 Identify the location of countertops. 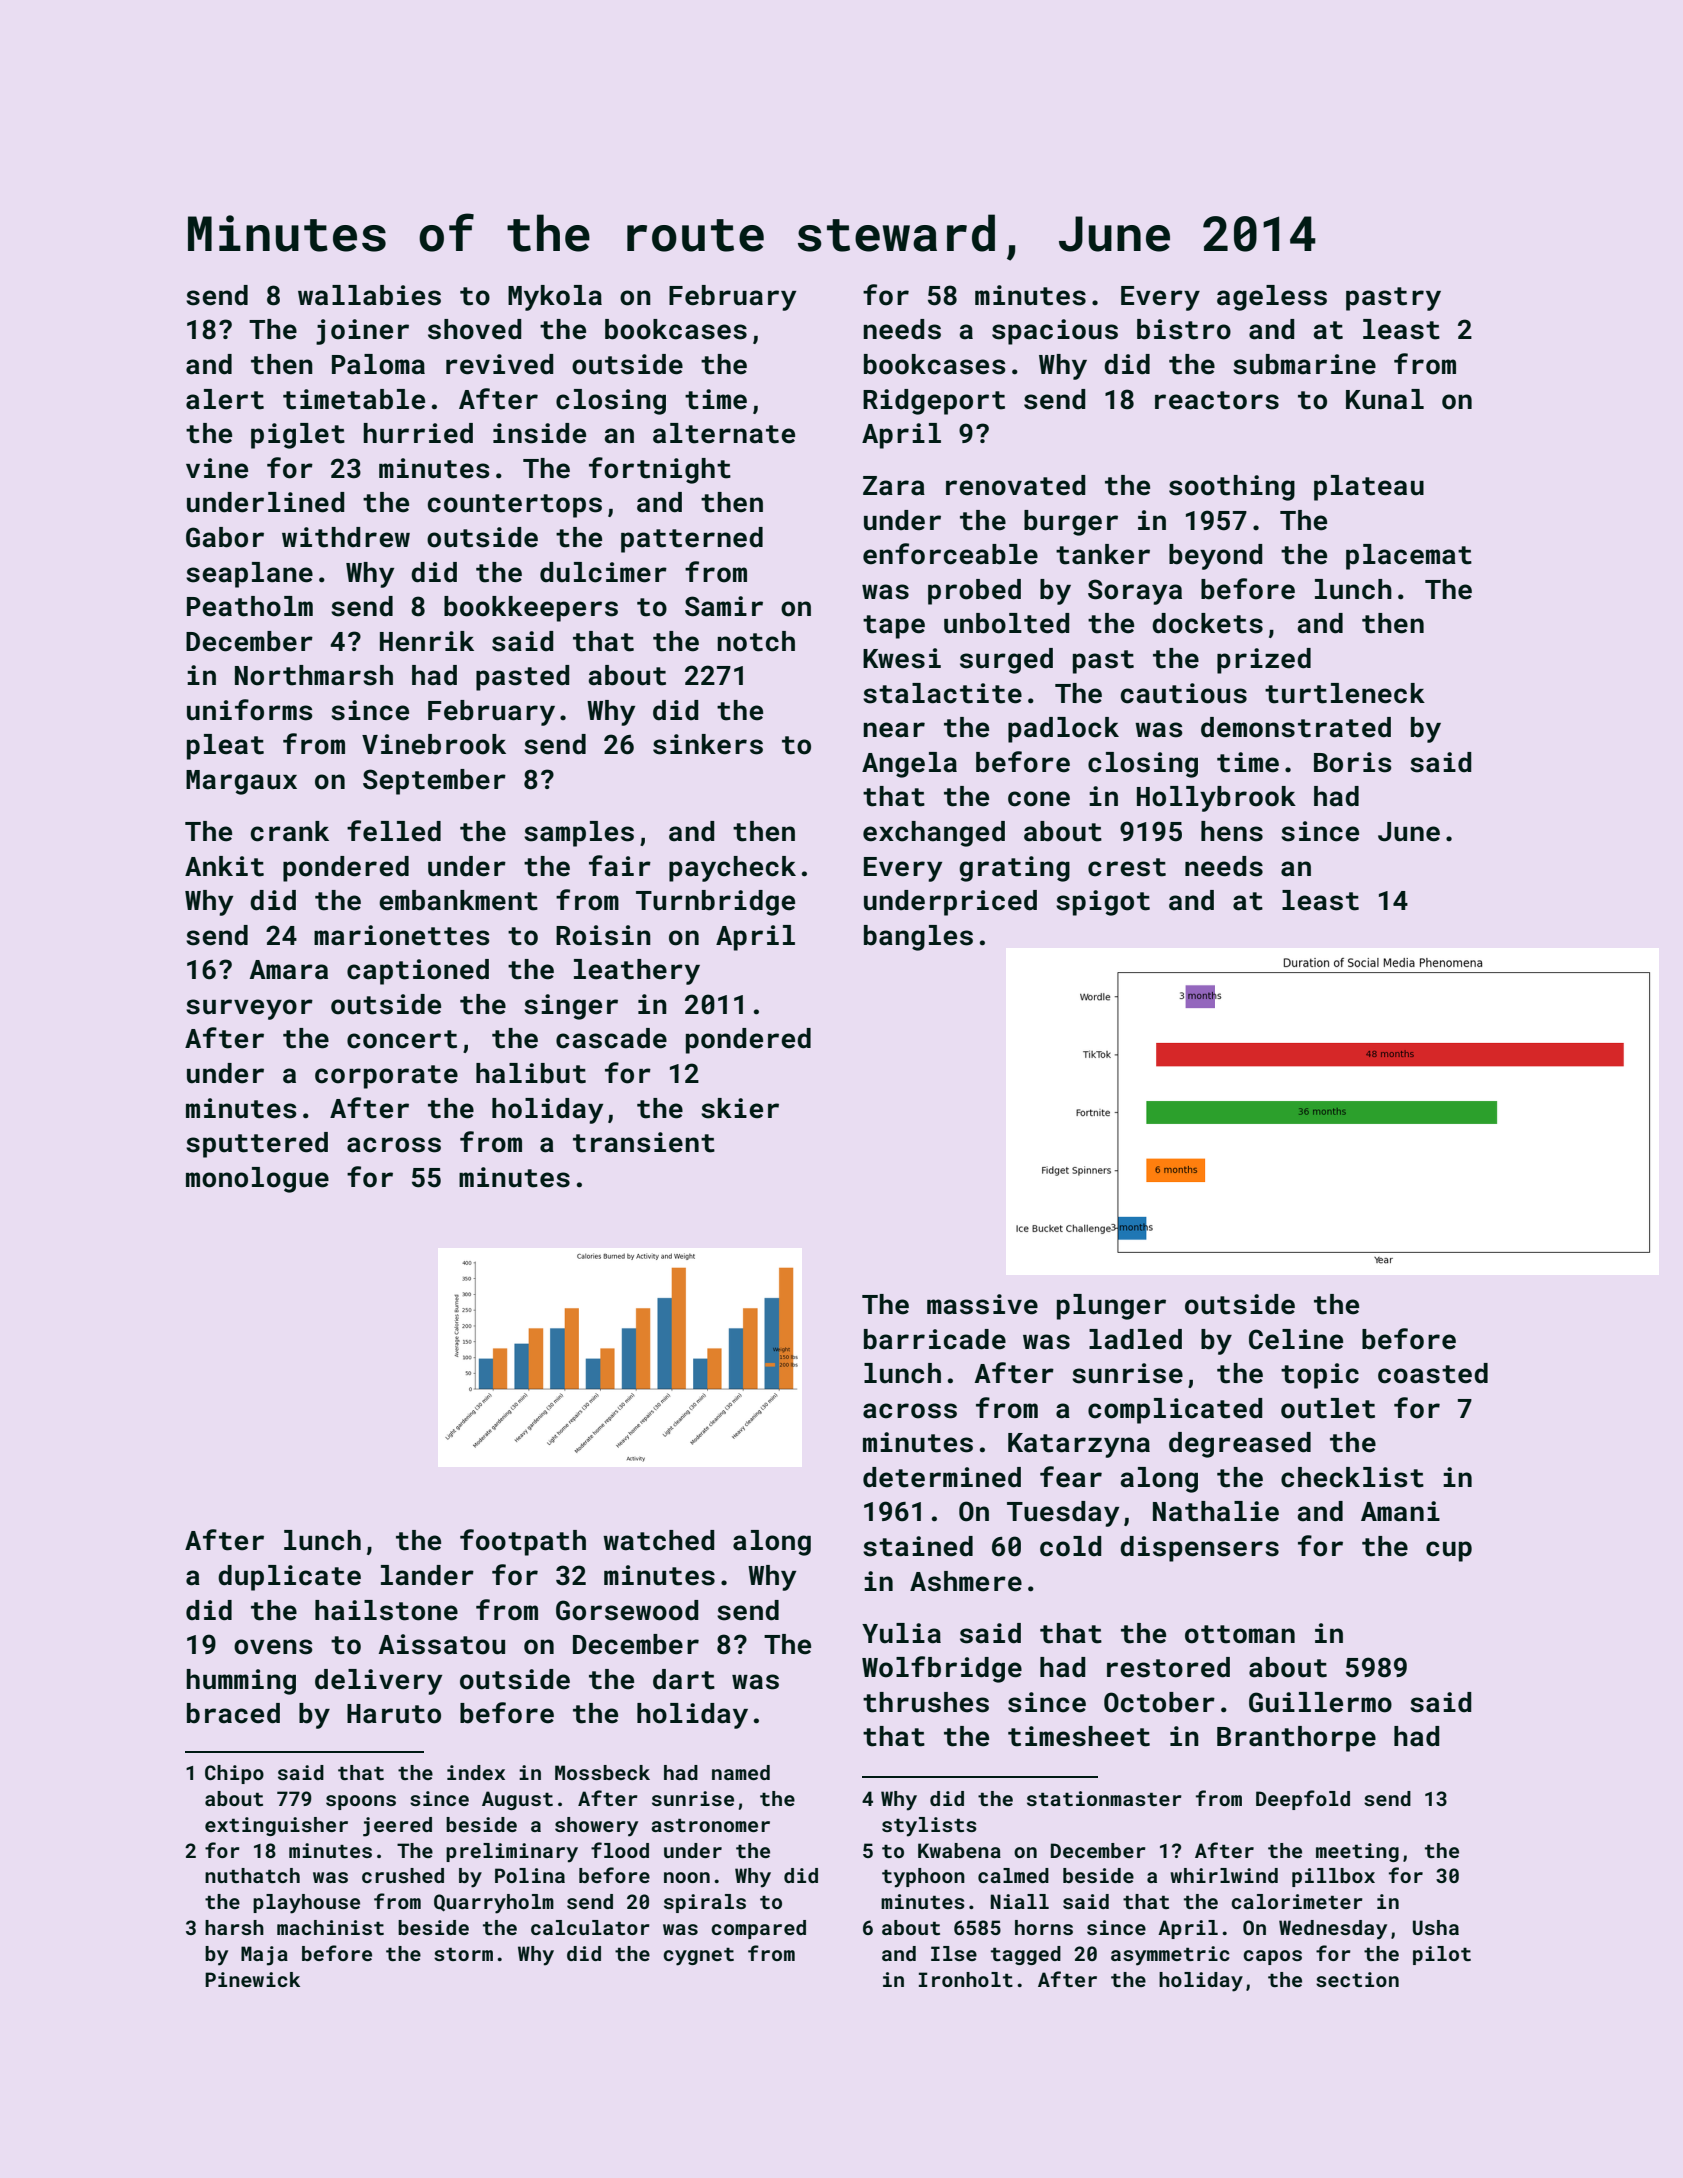
(515, 506).
